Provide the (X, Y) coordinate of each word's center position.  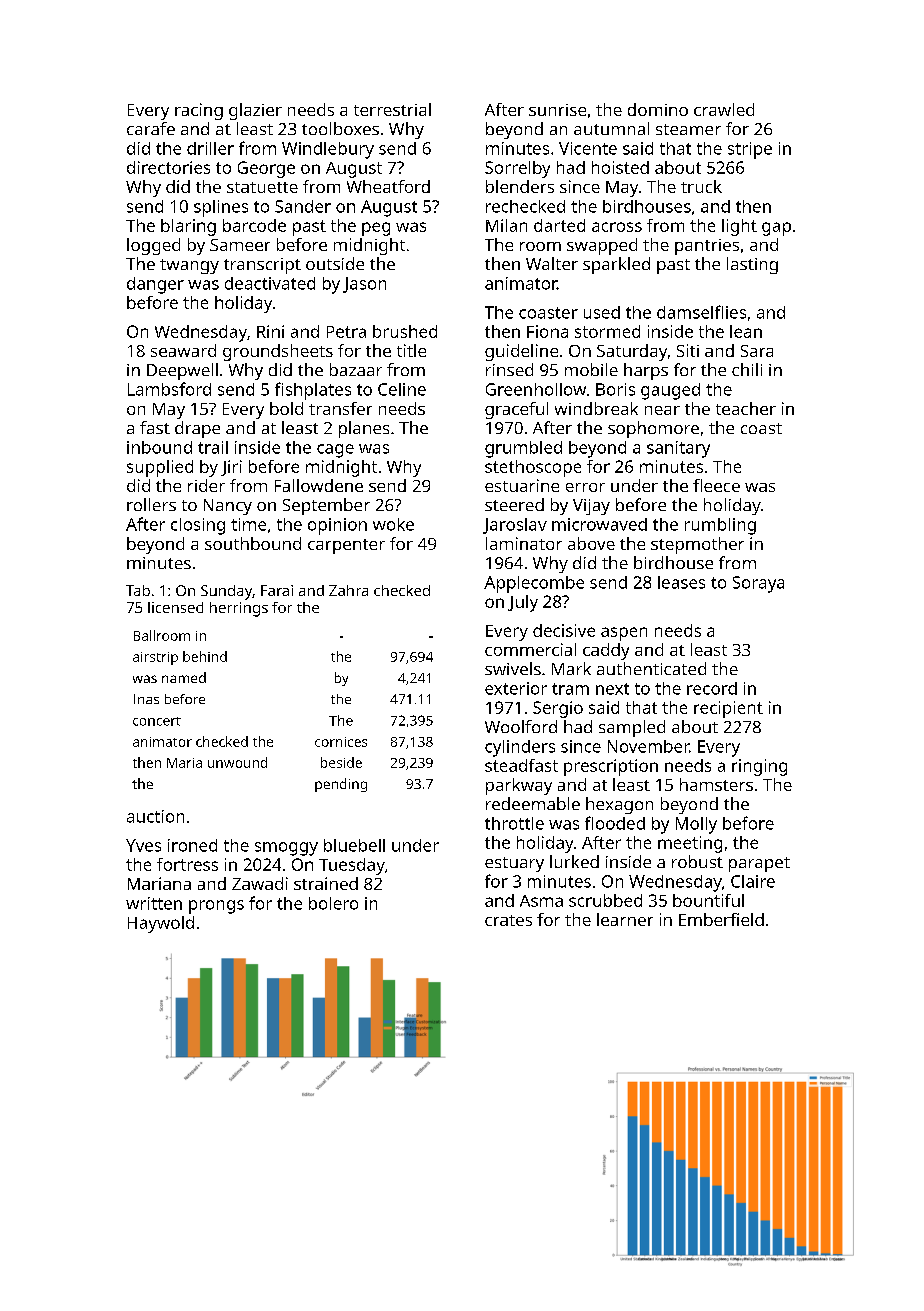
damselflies (701, 312)
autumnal (611, 128)
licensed (175, 607)
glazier (255, 111)
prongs (216, 907)
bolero (333, 903)
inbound (159, 447)
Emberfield (721, 919)
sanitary (678, 449)
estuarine (522, 485)
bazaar (356, 369)
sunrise (557, 110)
